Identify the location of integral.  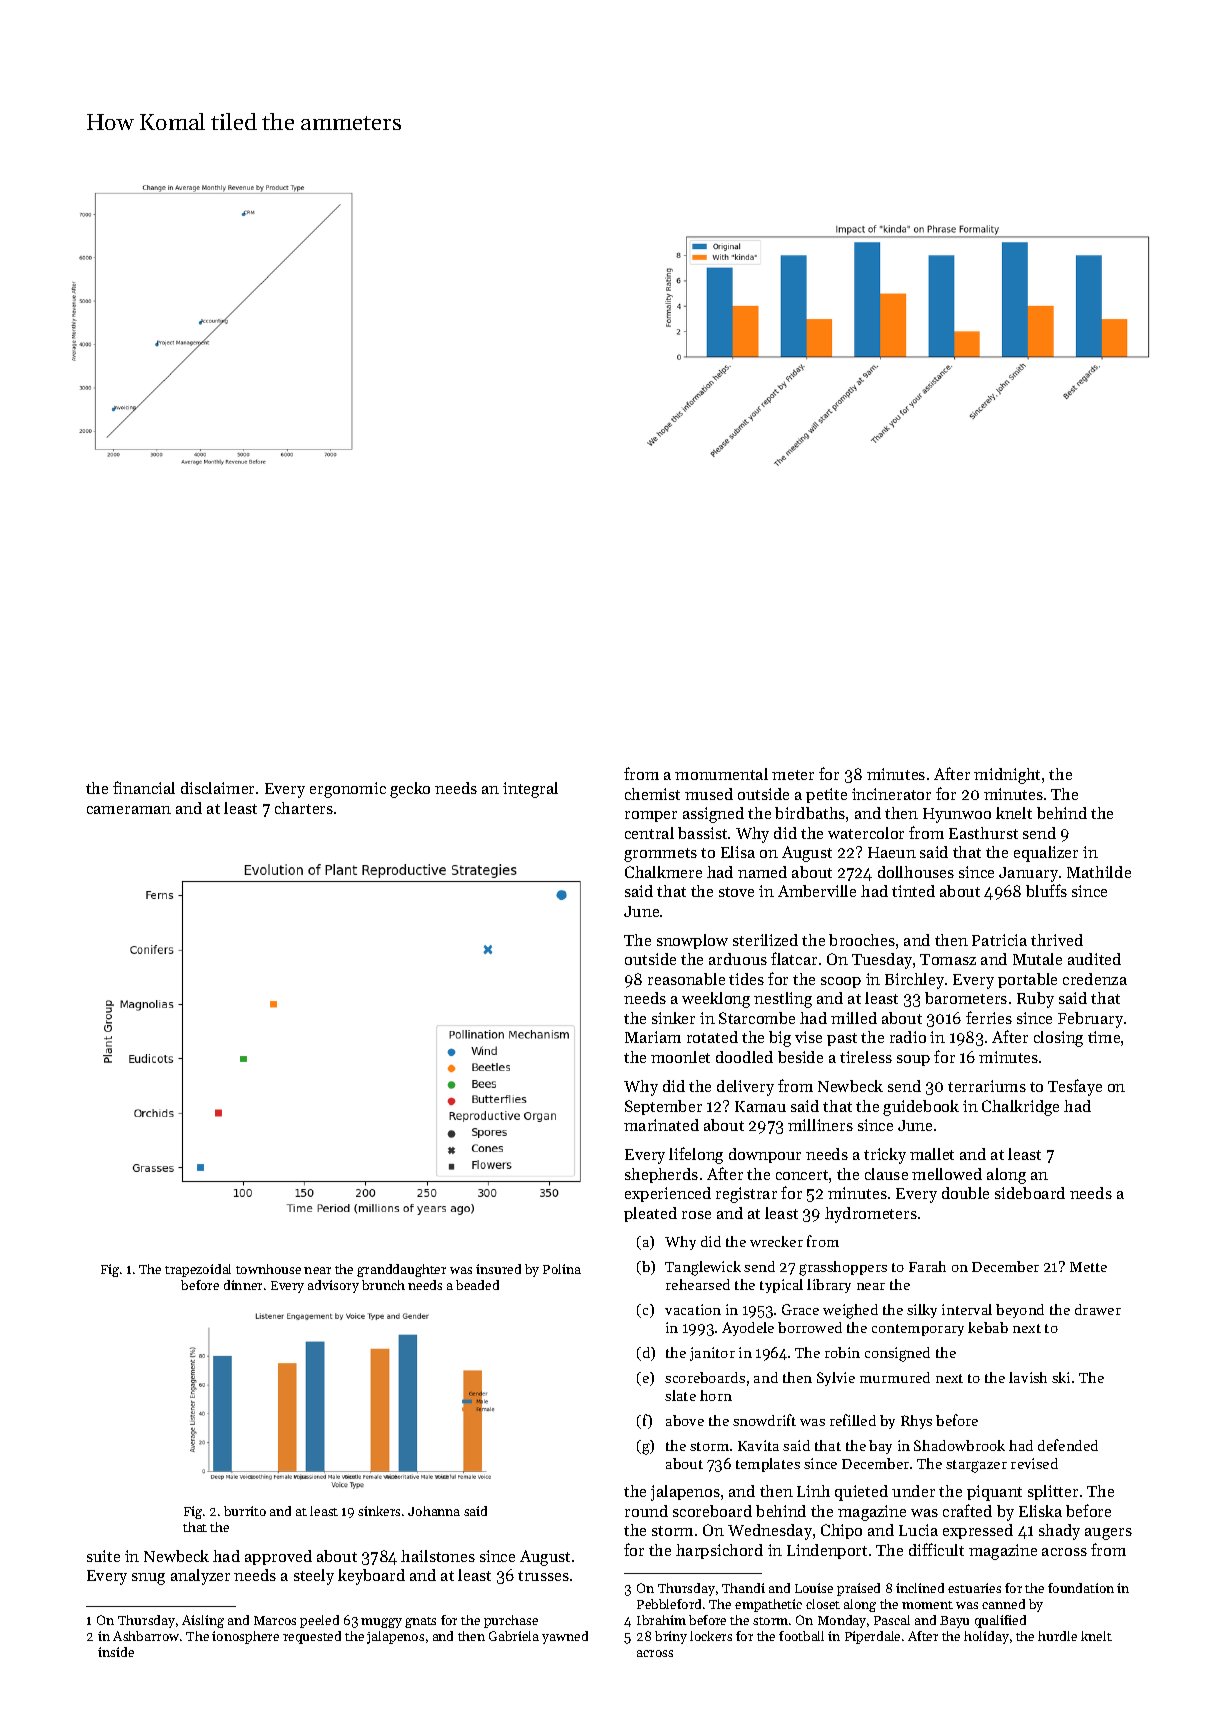
(530, 790).
